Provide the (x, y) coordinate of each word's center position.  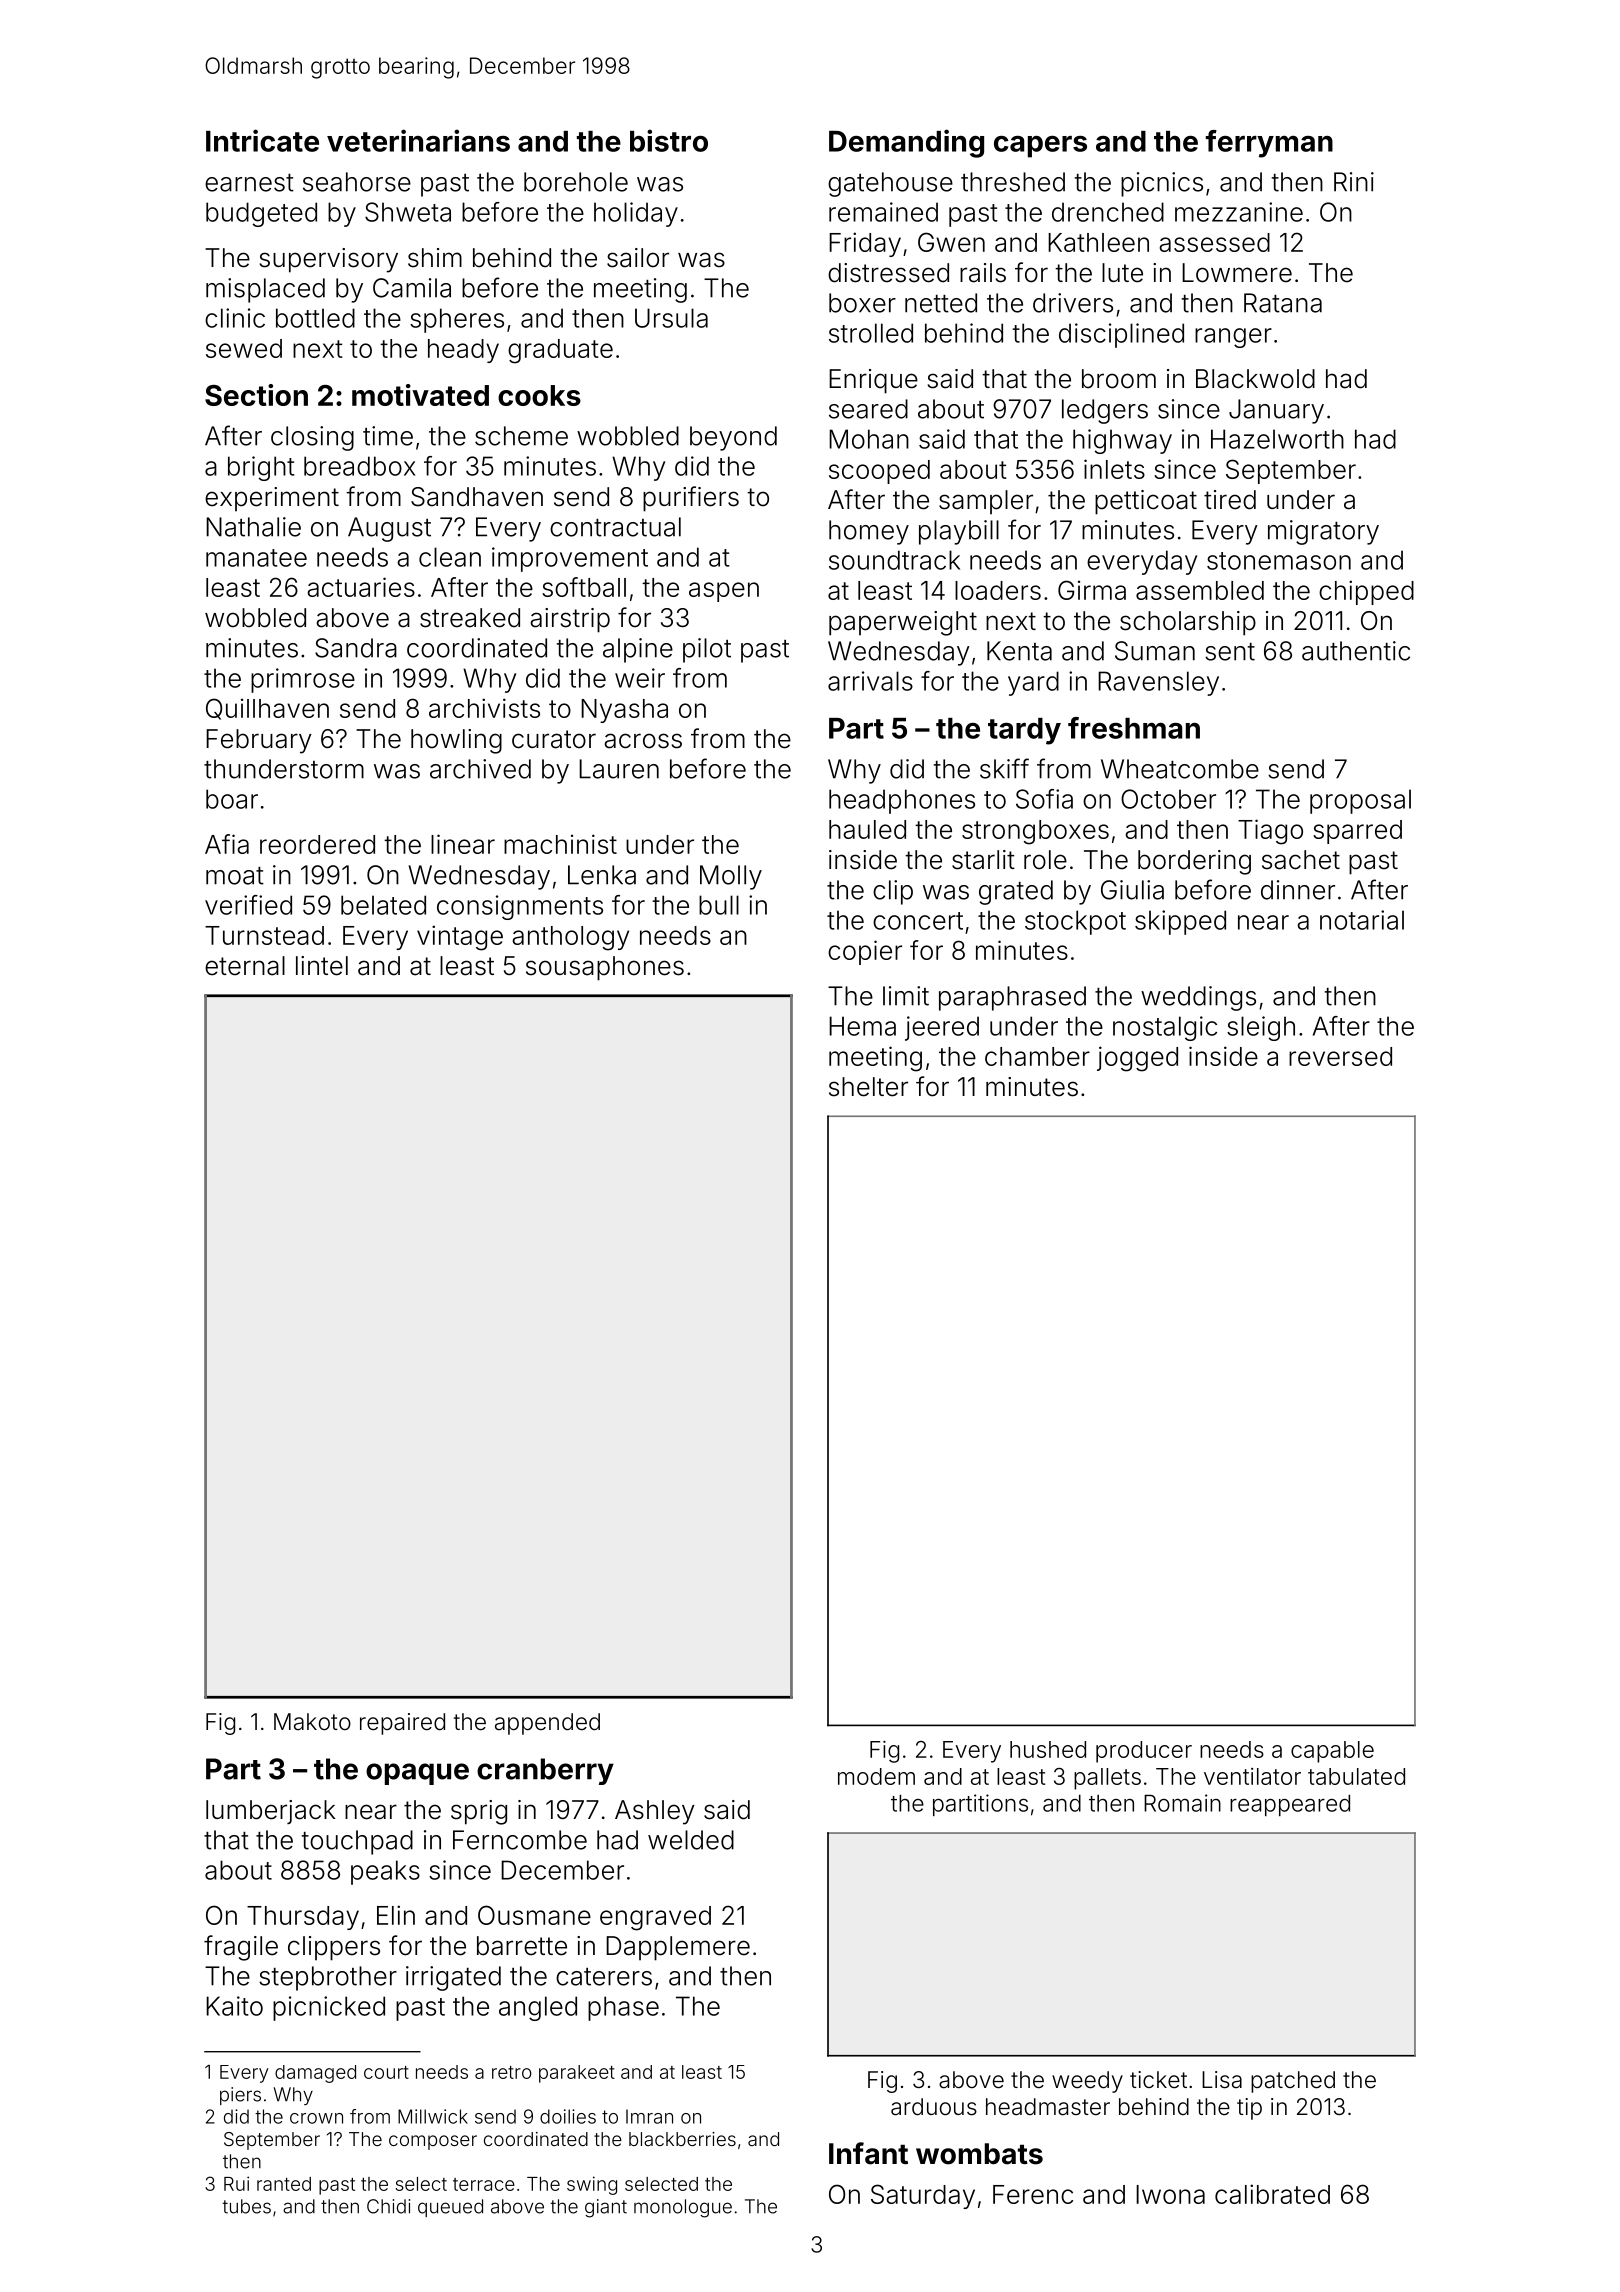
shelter (868, 1087)
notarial (1362, 920)
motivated (420, 395)
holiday (636, 214)
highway (1122, 441)
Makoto (312, 1722)
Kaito (234, 2006)
